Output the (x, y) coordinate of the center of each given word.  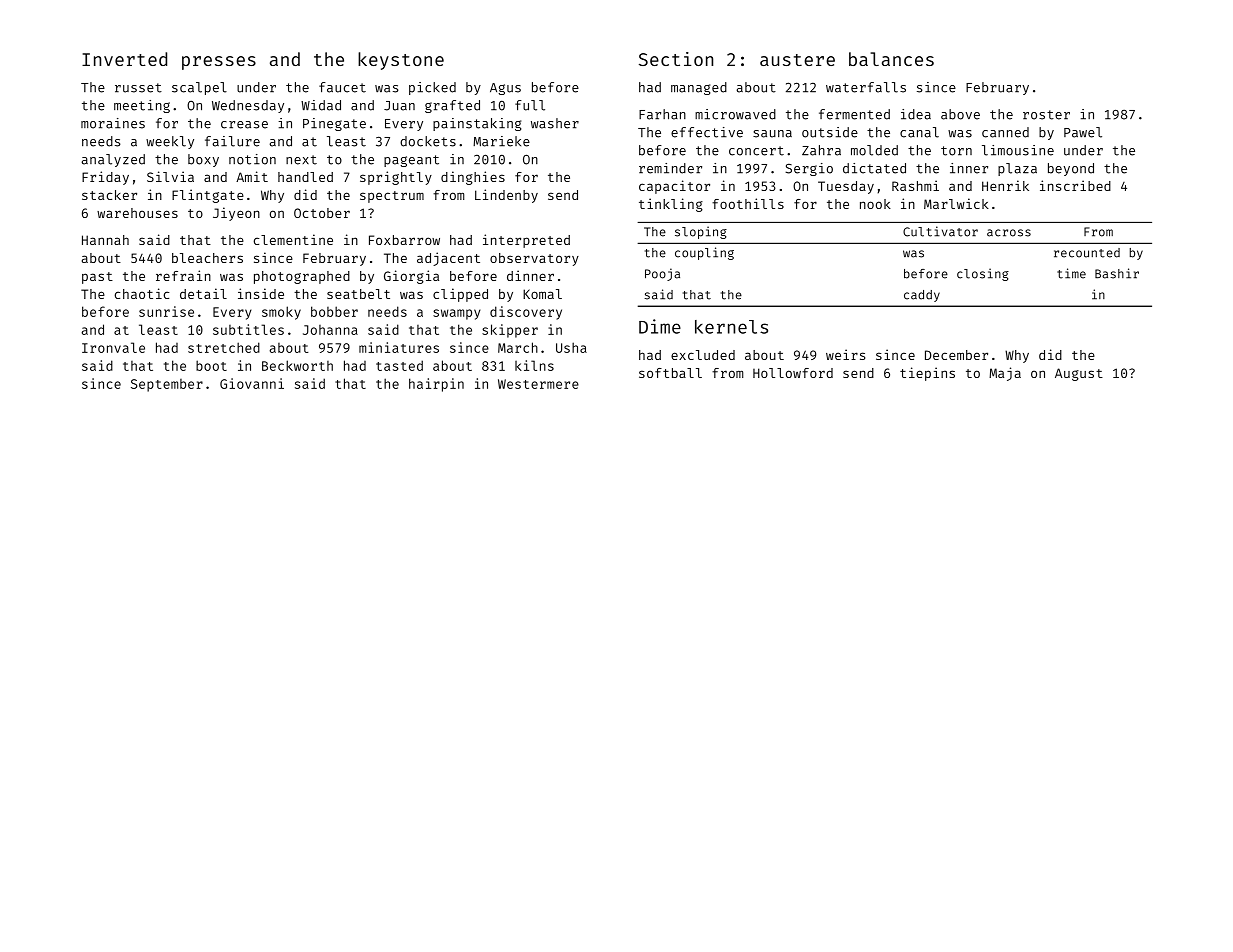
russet (138, 88)
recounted (1087, 253)
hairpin (436, 385)
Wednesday (248, 106)
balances (891, 59)
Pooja (662, 274)
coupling (704, 253)
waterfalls (866, 87)
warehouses (137, 213)
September (167, 385)
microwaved (735, 114)
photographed (302, 277)
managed (699, 88)
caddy (922, 296)
